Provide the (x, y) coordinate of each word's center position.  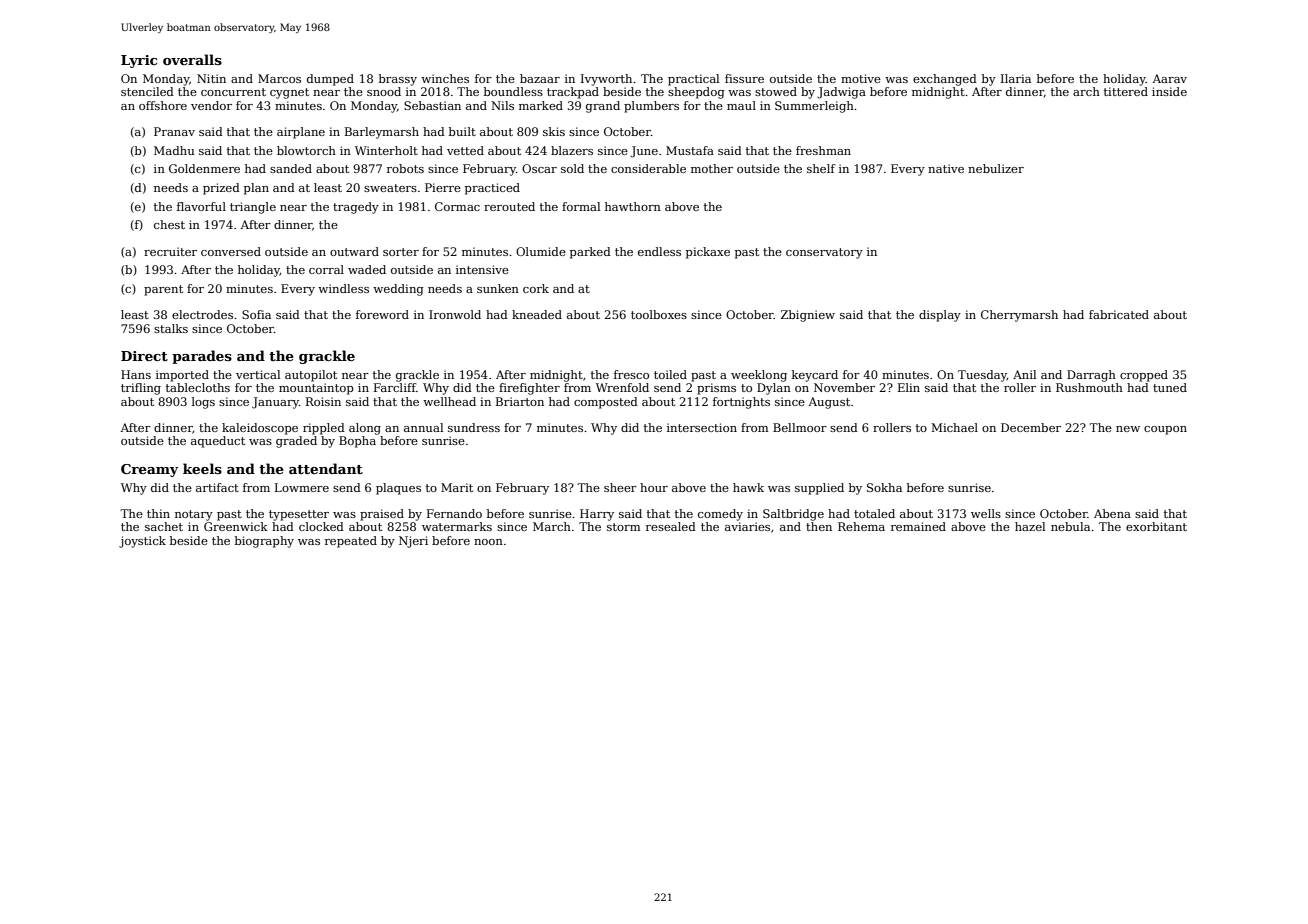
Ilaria (1016, 78)
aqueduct (218, 442)
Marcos (279, 78)
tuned (1170, 387)
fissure (744, 78)
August (829, 403)
